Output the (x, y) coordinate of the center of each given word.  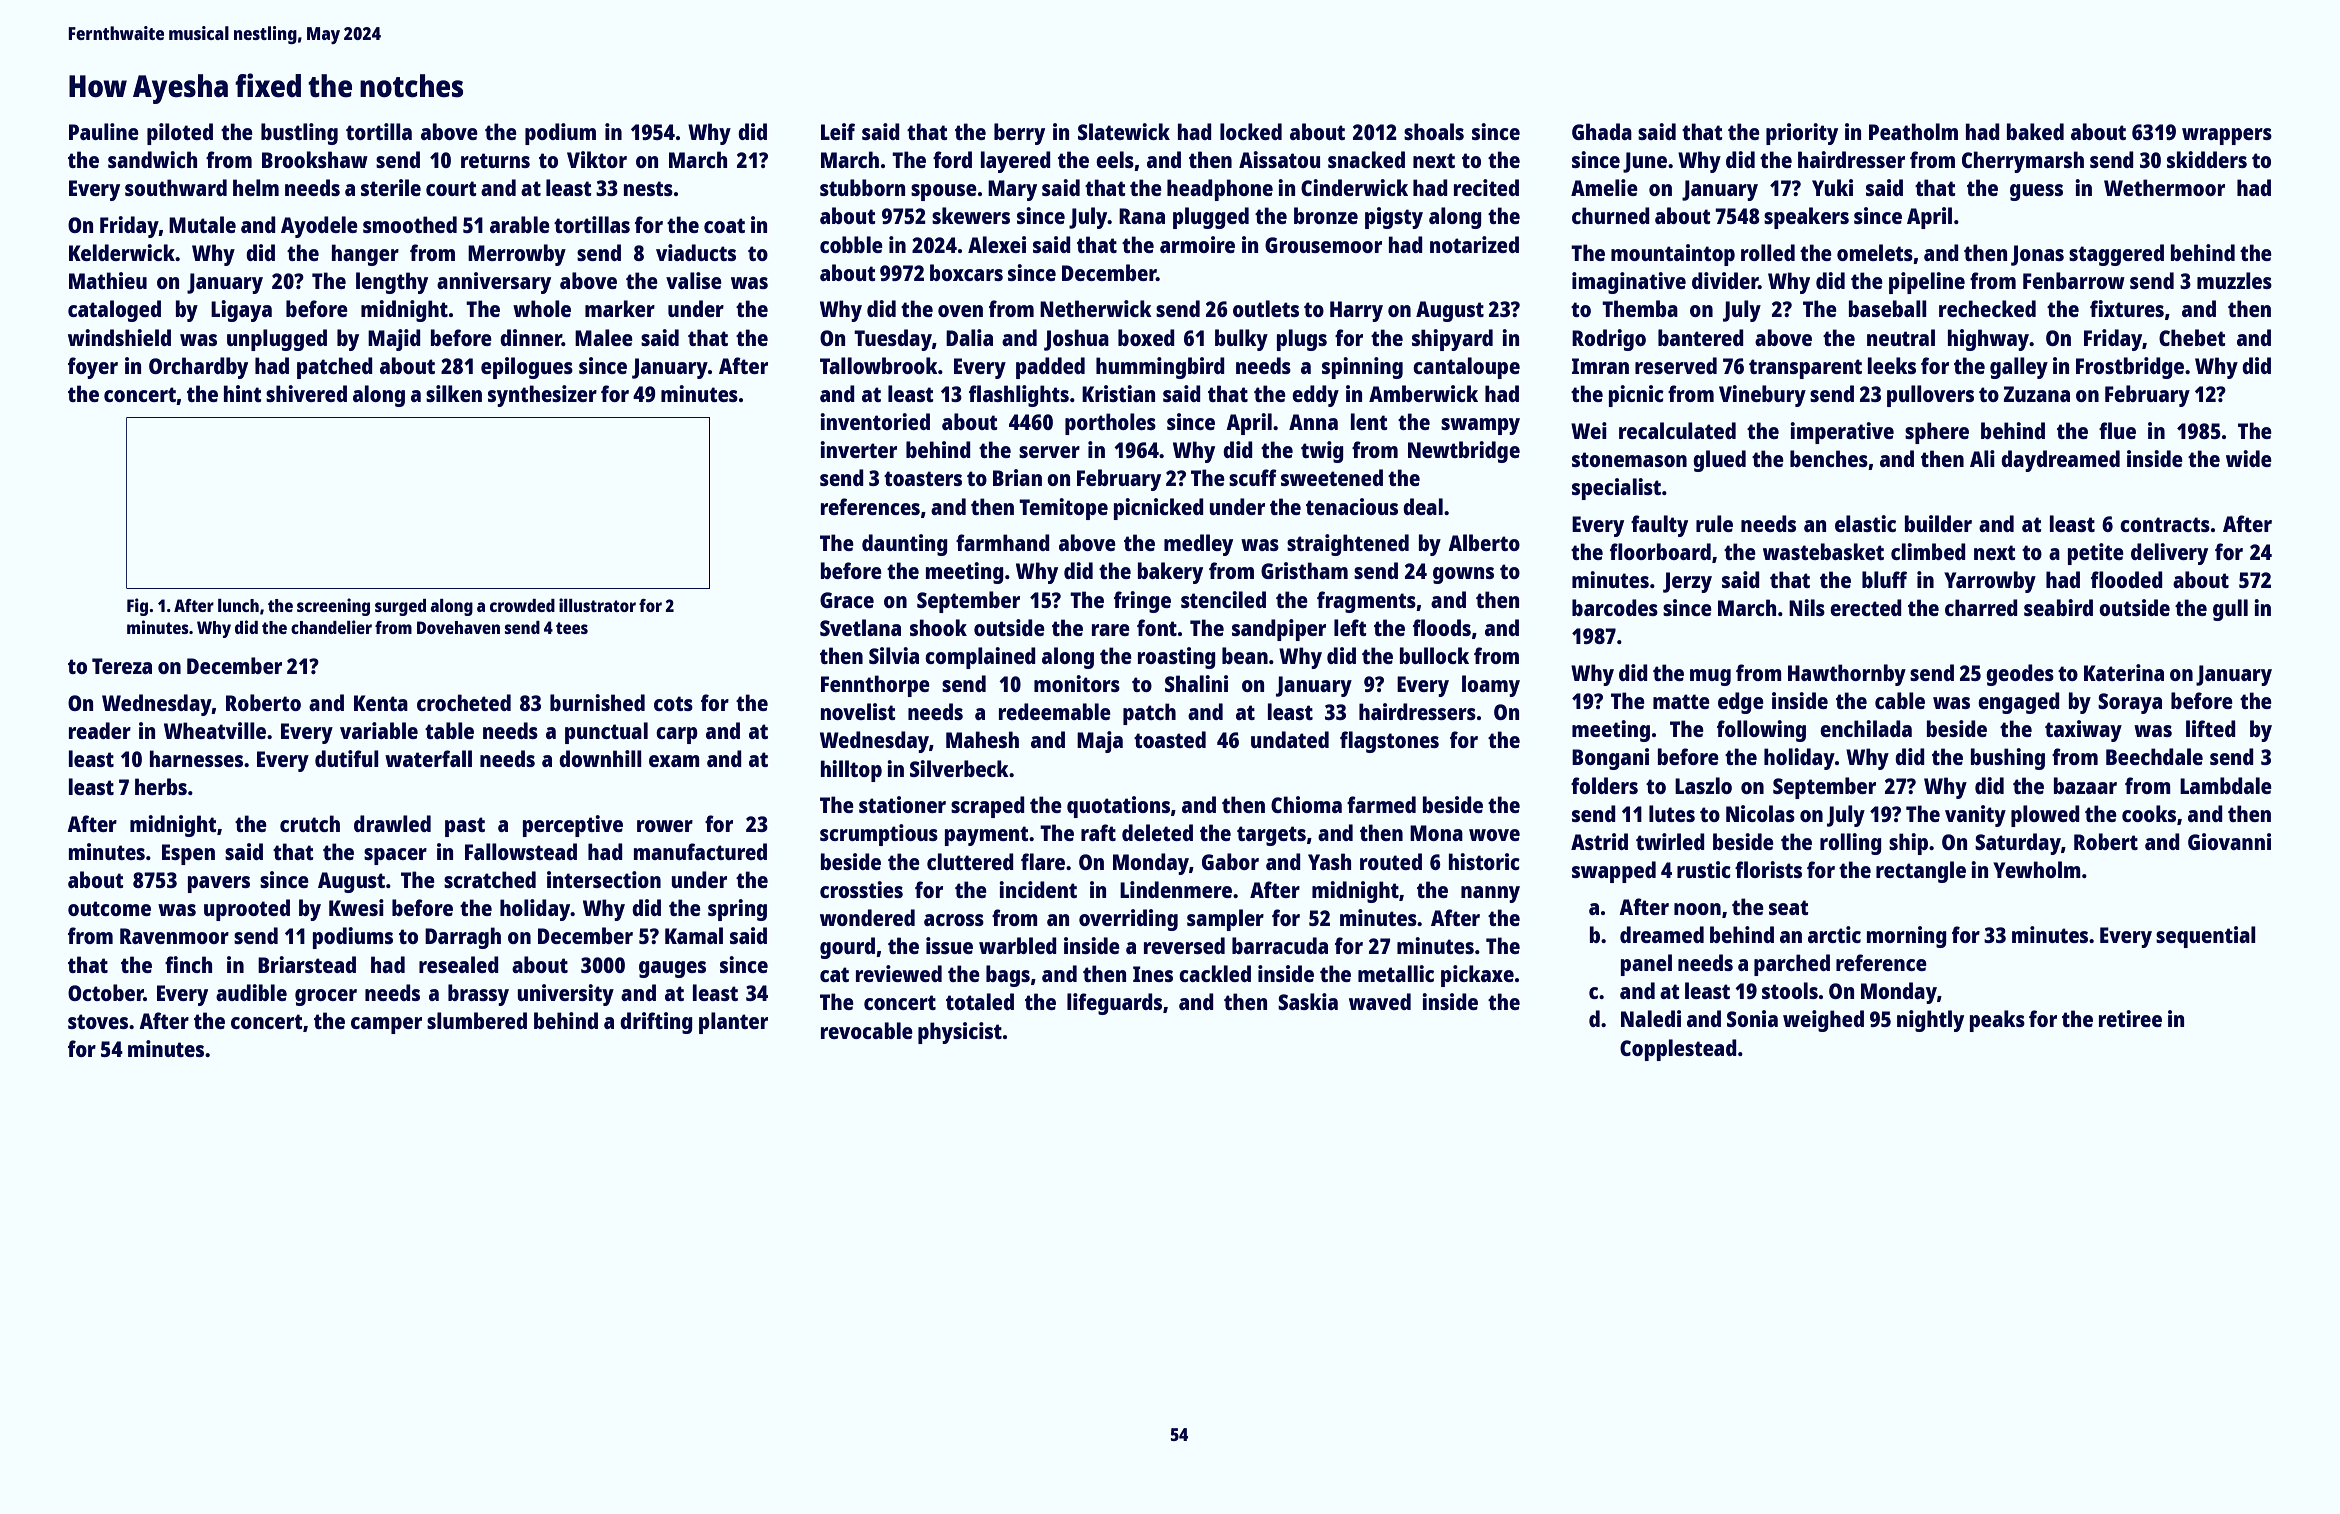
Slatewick (1124, 131)
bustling (299, 134)
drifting (656, 1023)
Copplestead (1678, 1050)
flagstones (1389, 742)
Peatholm (1913, 131)
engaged (2019, 703)
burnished (597, 702)
